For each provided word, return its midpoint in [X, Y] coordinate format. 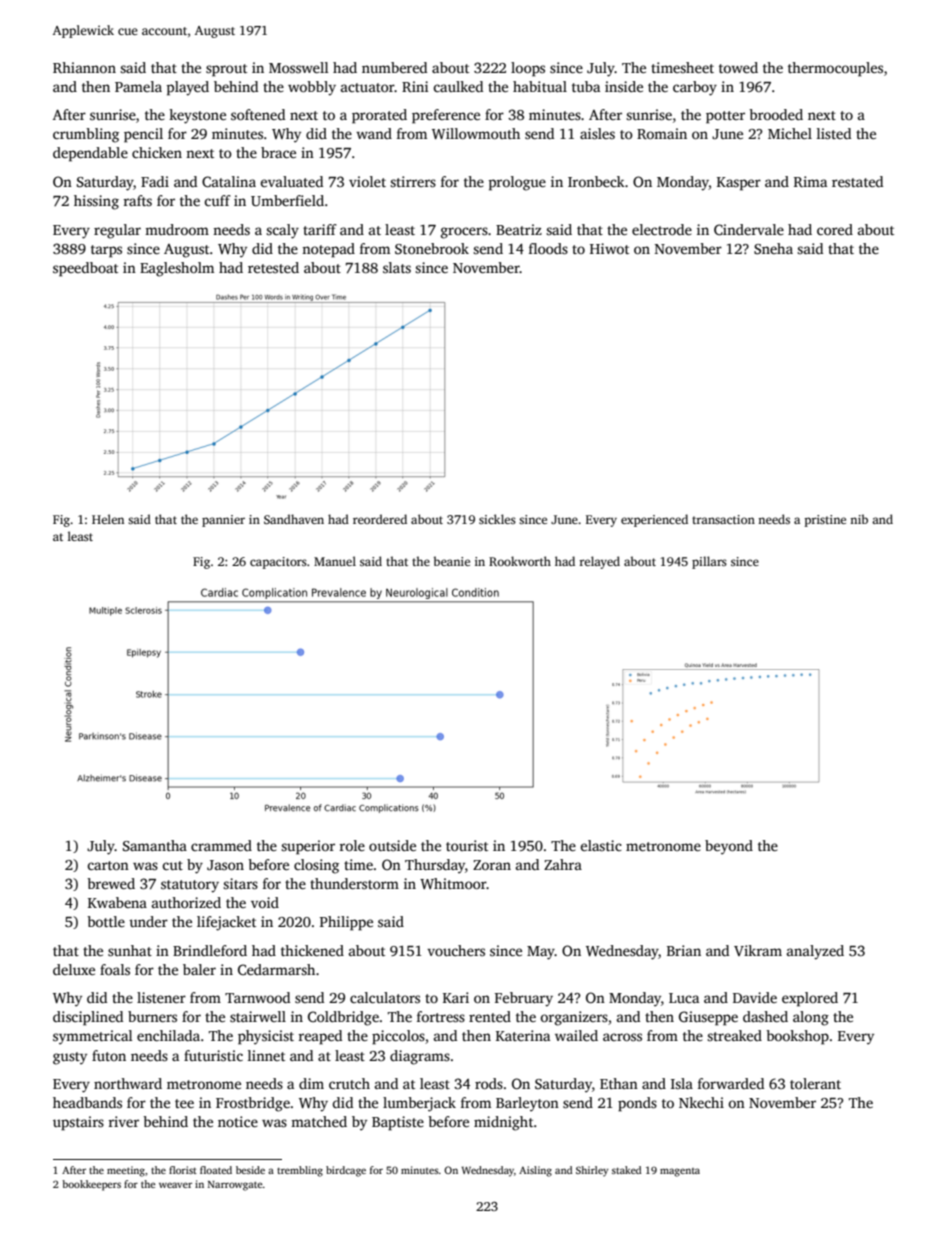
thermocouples [835, 69]
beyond [729, 847]
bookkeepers [91, 1185]
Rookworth [520, 561]
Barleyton [527, 1104]
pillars [709, 562]
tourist [467, 845]
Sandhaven [294, 519]
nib [859, 519]
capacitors [278, 563]
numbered [394, 67]
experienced [654, 520]
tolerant [815, 1083]
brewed [111, 883]
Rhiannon [84, 67]
